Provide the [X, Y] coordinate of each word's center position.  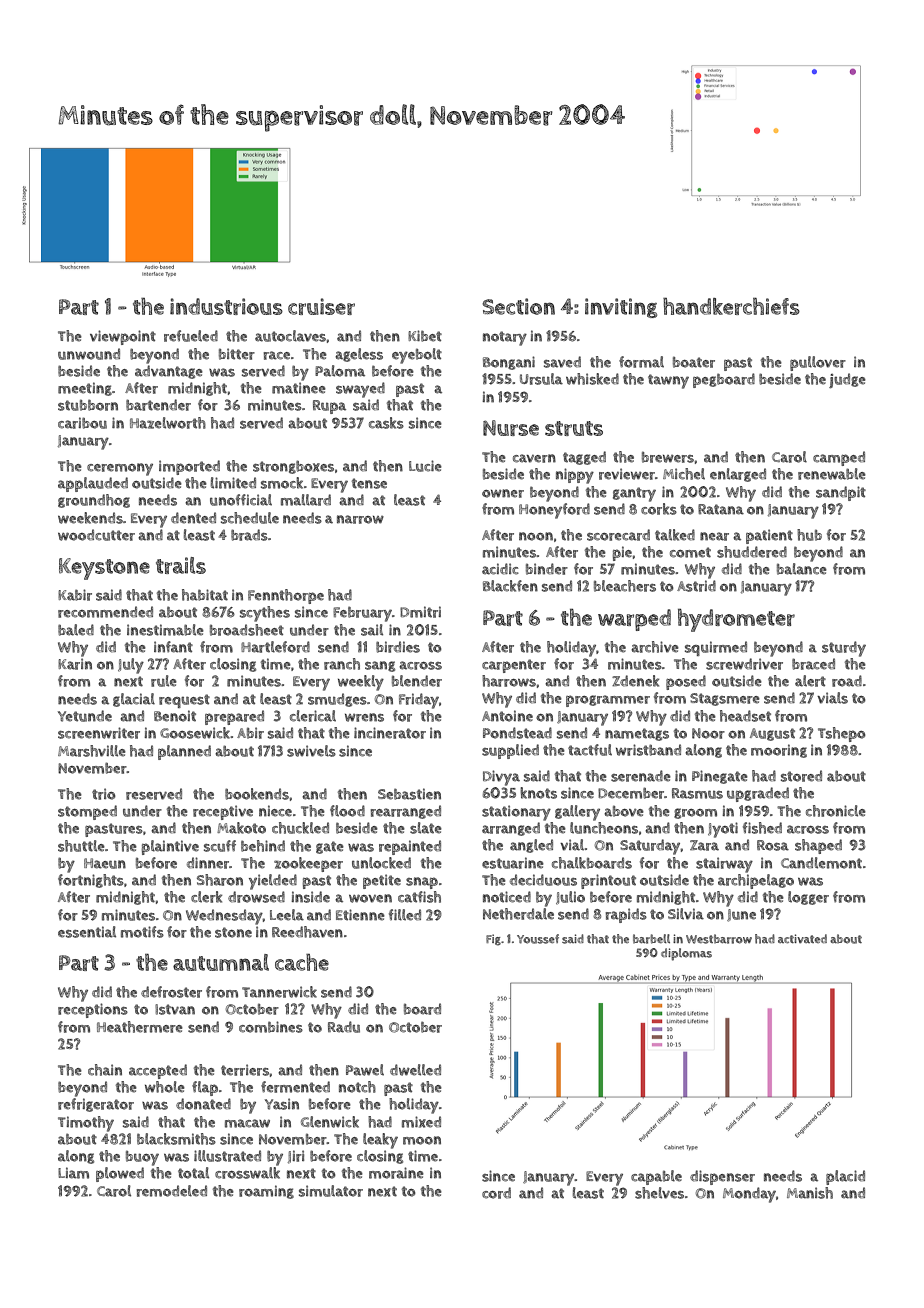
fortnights [91, 881]
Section [518, 306]
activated [802, 938]
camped [839, 458]
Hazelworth [168, 423]
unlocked [381, 863]
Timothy [86, 1124]
